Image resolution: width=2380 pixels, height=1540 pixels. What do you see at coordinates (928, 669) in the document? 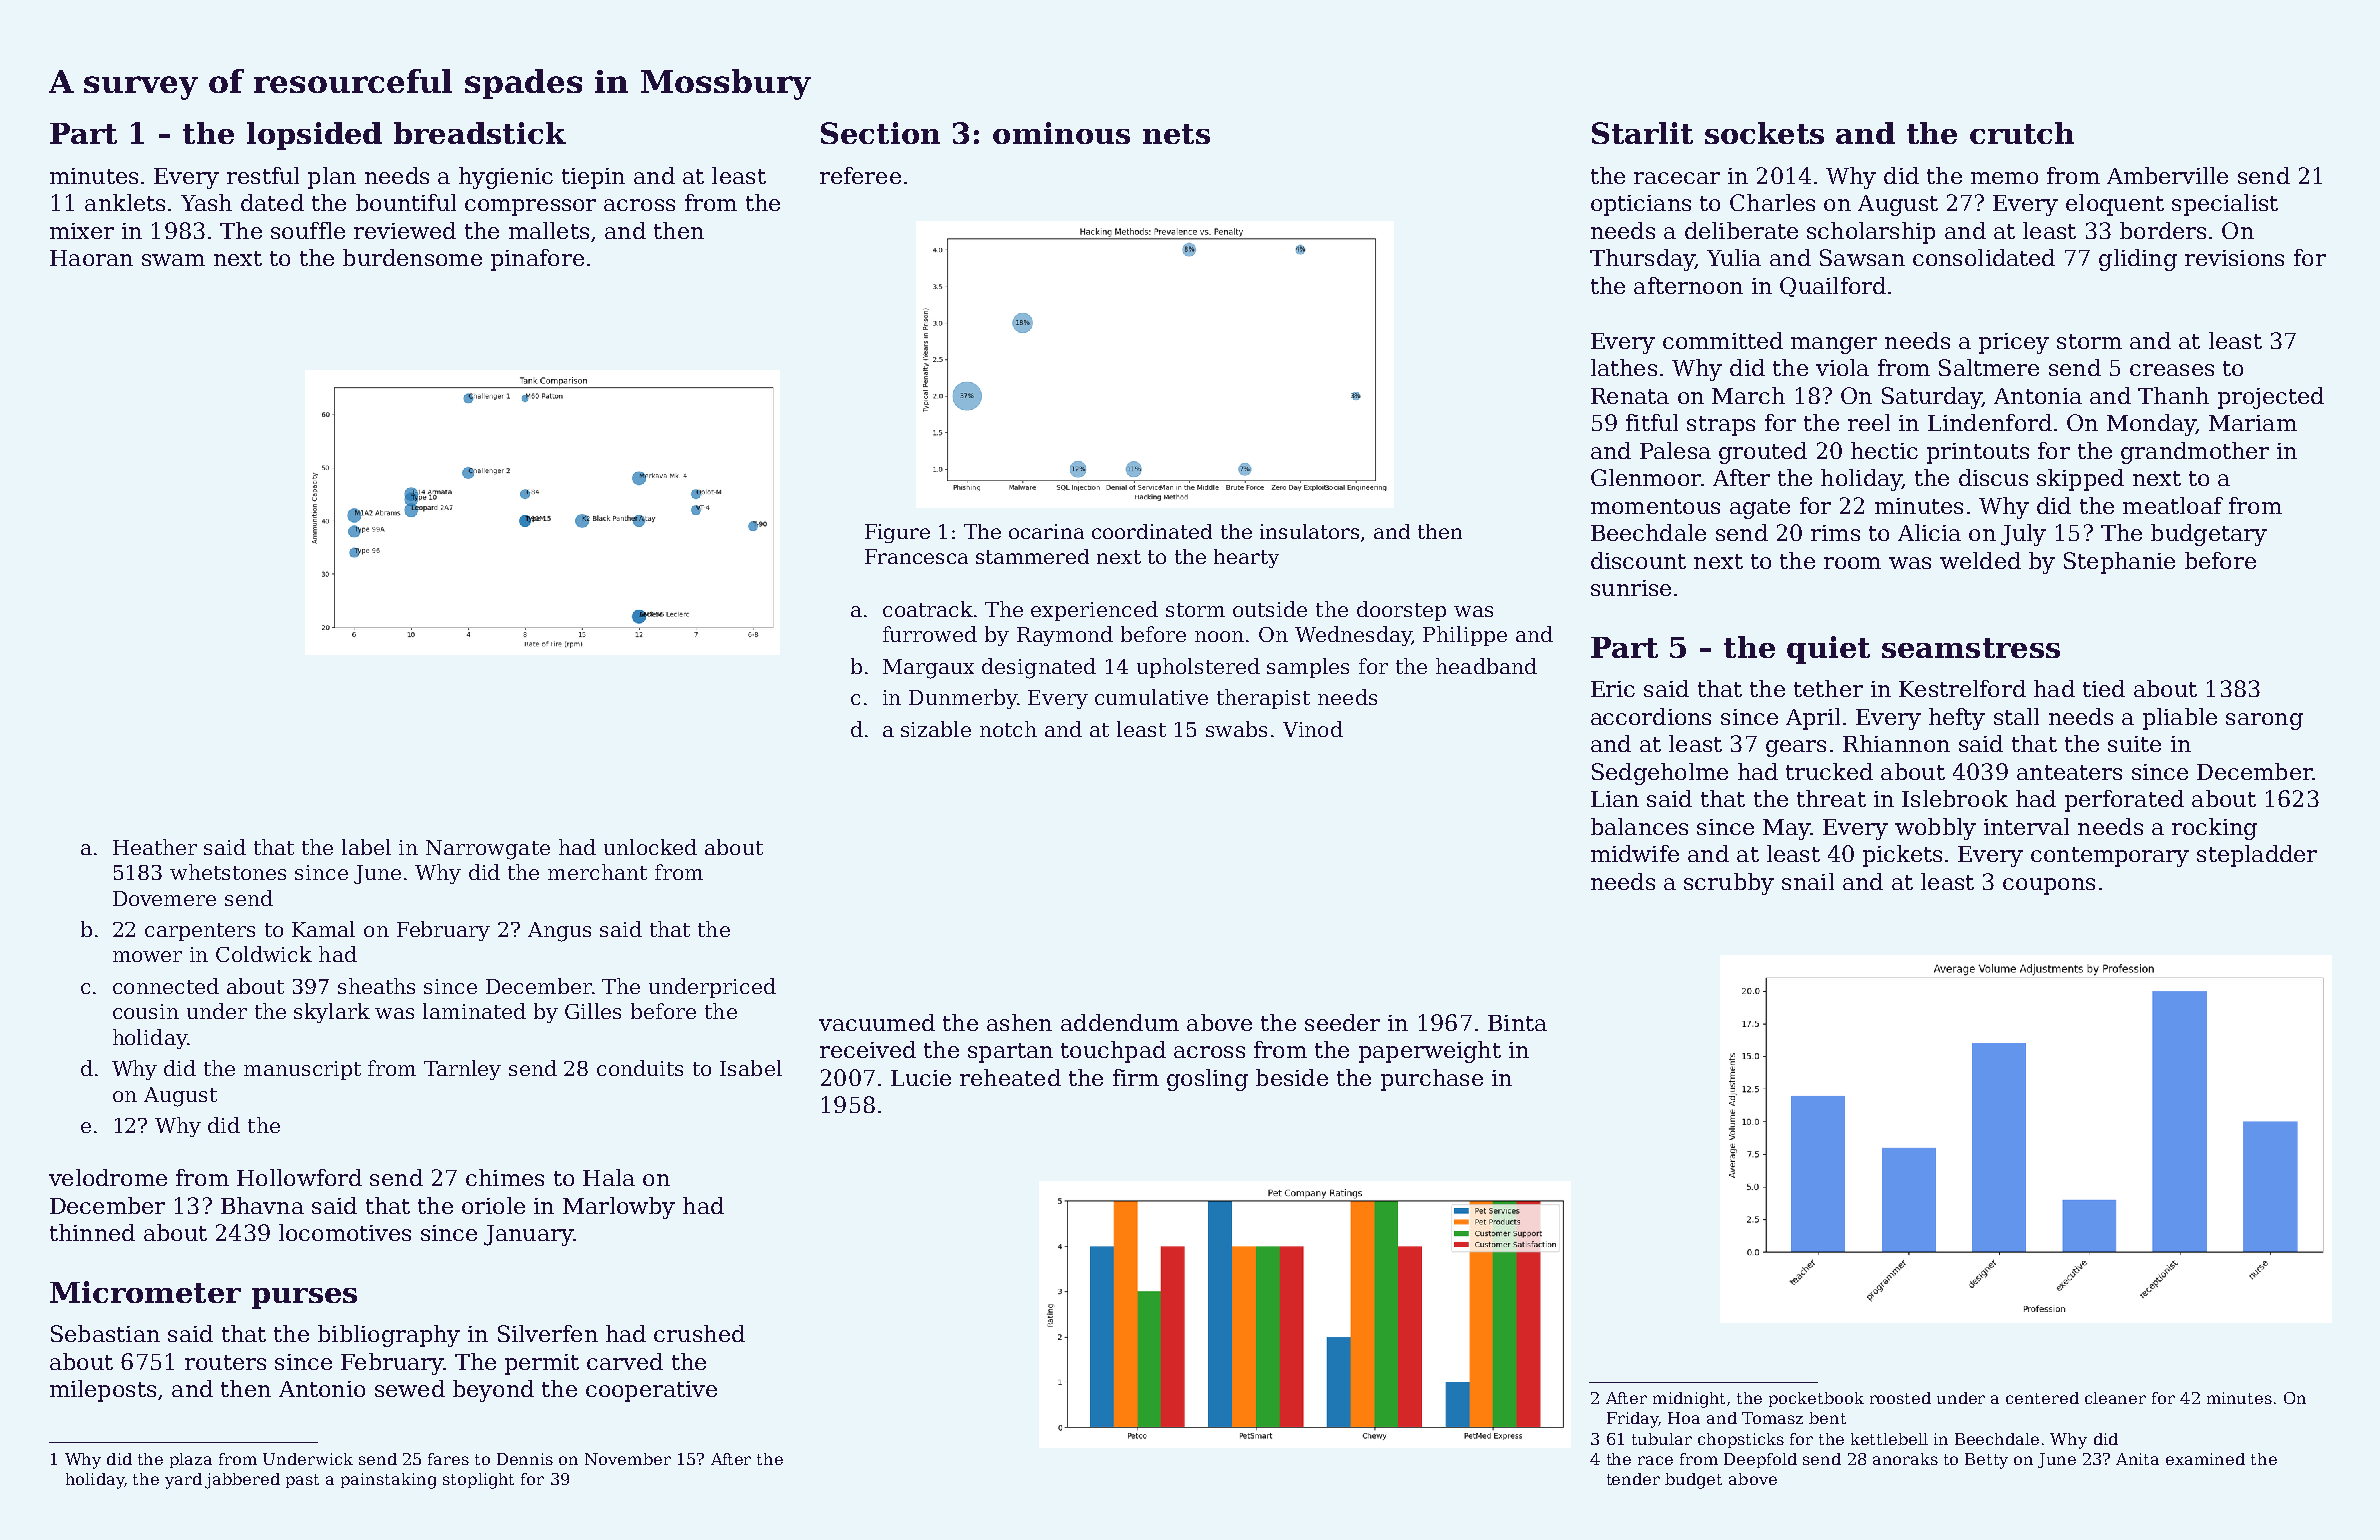
I see `Margaux` at bounding box center [928, 669].
